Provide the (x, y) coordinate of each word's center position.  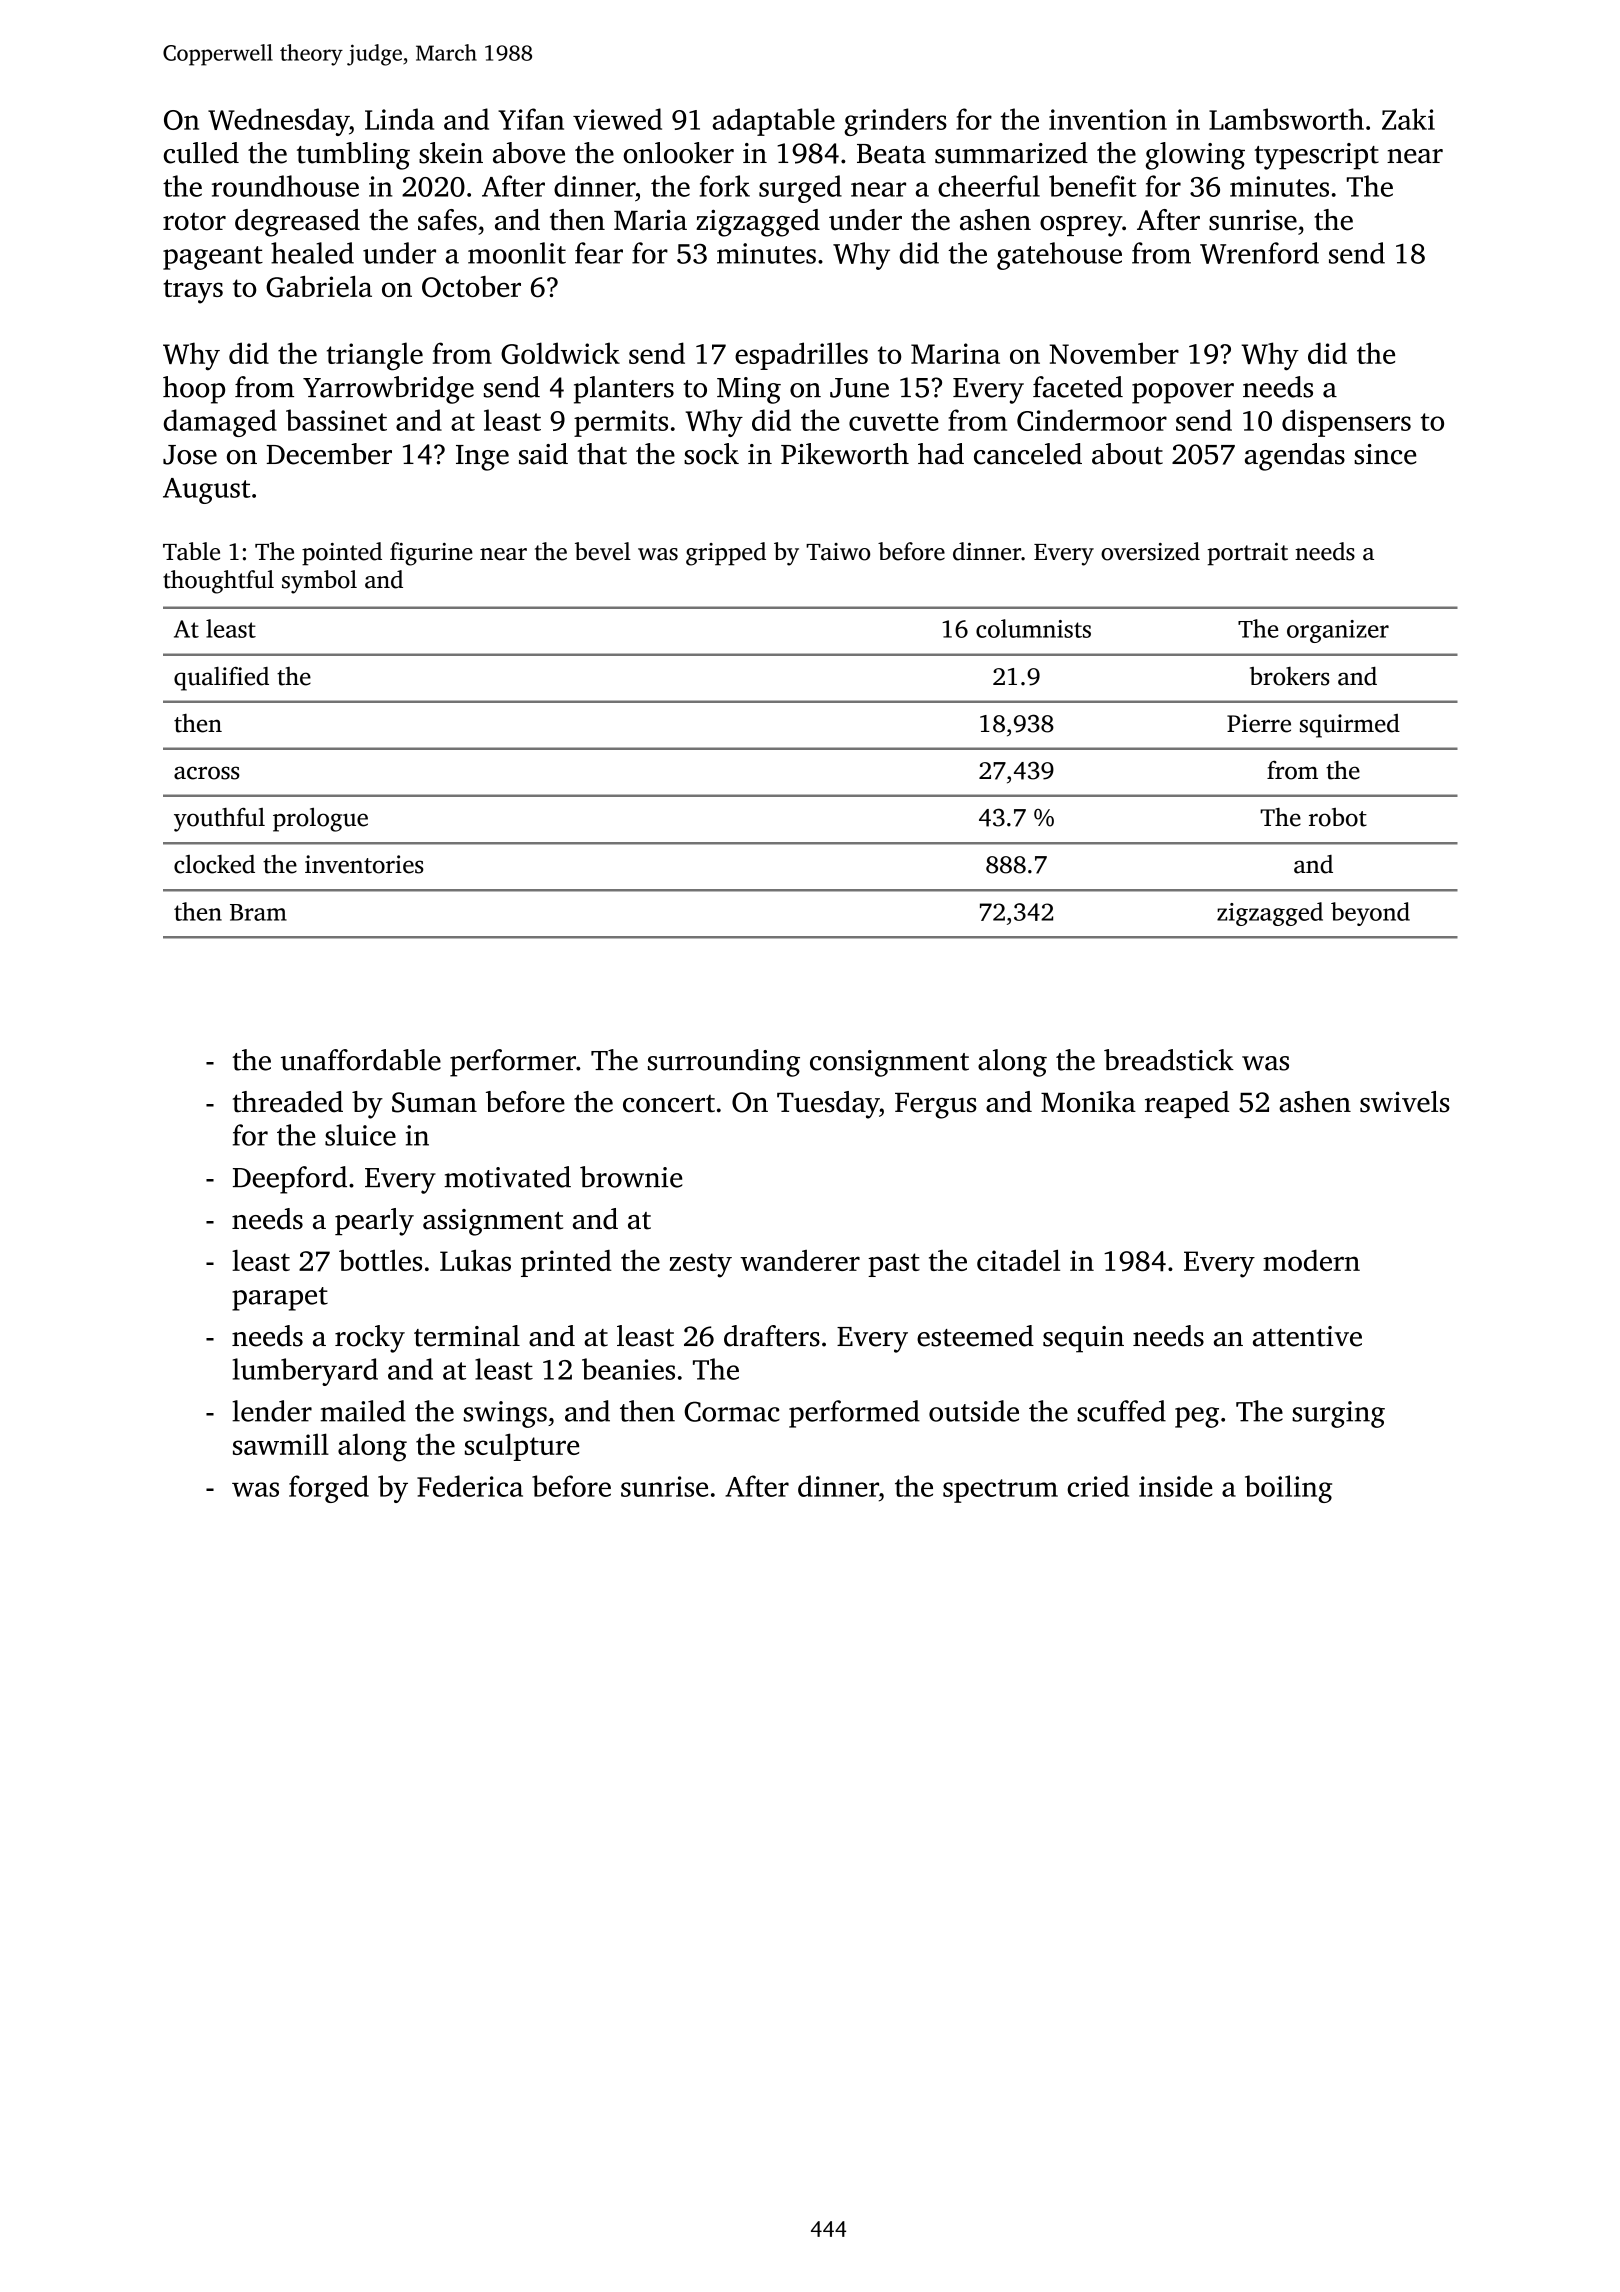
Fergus (936, 1106)
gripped (726, 554)
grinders (895, 122)
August (207, 491)
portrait (1248, 554)
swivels (1405, 1102)
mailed (363, 1411)
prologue (320, 820)
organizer (1338, 631)
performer (513, 1063)
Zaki (1408, 119)
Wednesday (278, 122)
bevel (603, 551)
